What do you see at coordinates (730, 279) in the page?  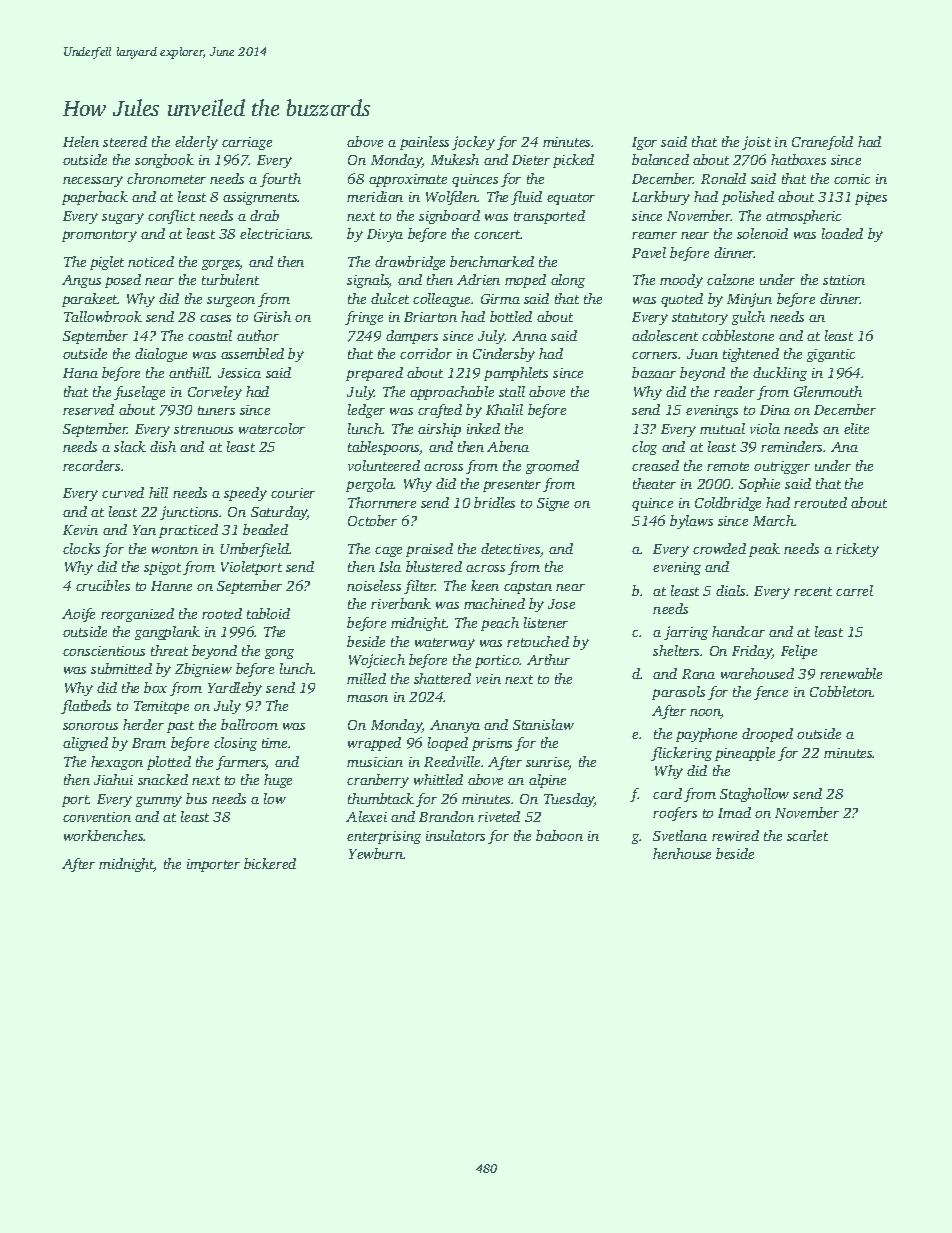 I see `calzone` at bounding box center [730, 279].
